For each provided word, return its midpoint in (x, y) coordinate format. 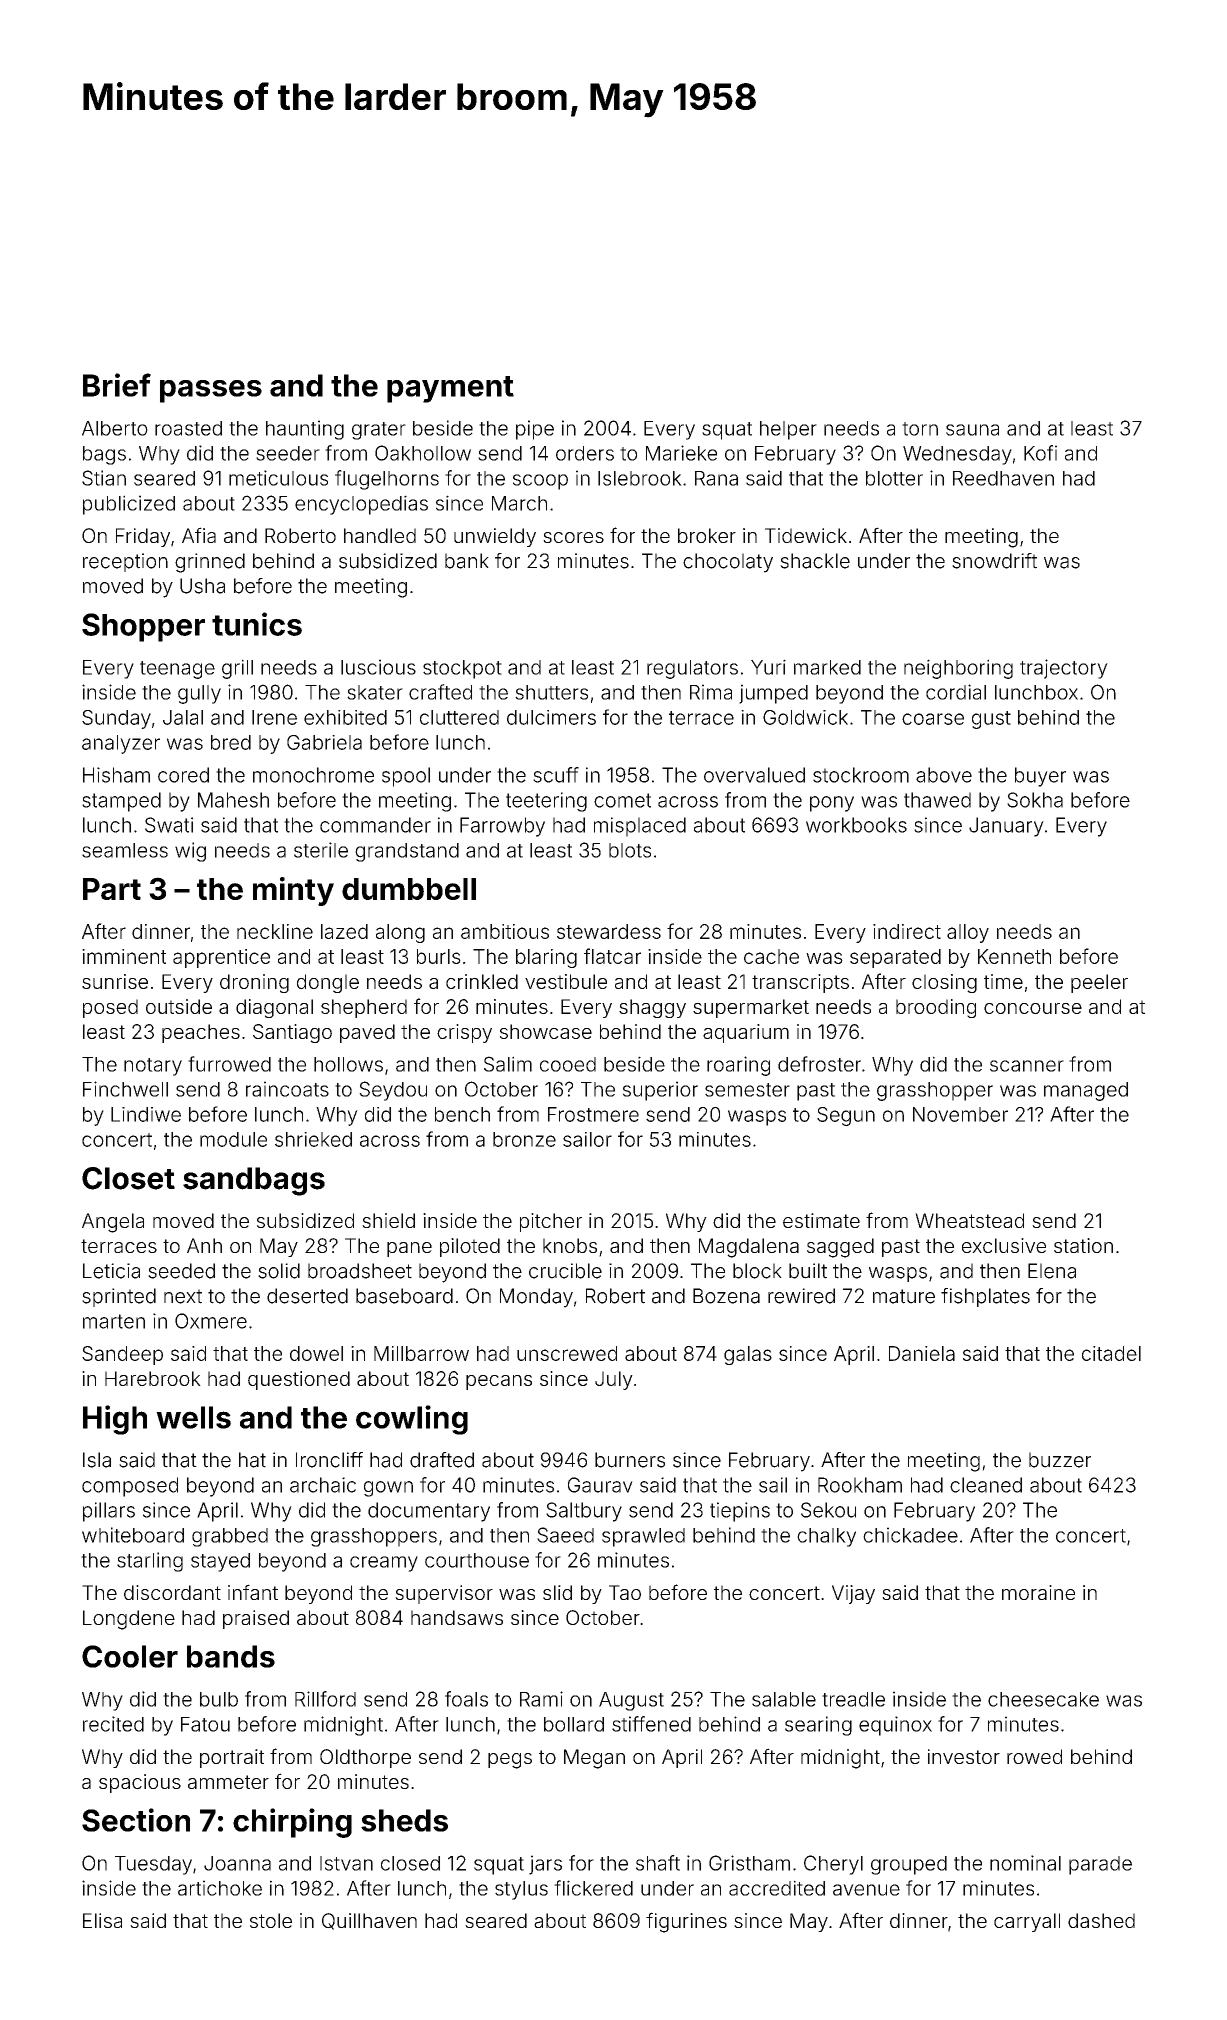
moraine (1038, 1592)
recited (113, 1724)
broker (707, 535)
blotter (894, 478)
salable (784, 1699)
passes (211, 391)
